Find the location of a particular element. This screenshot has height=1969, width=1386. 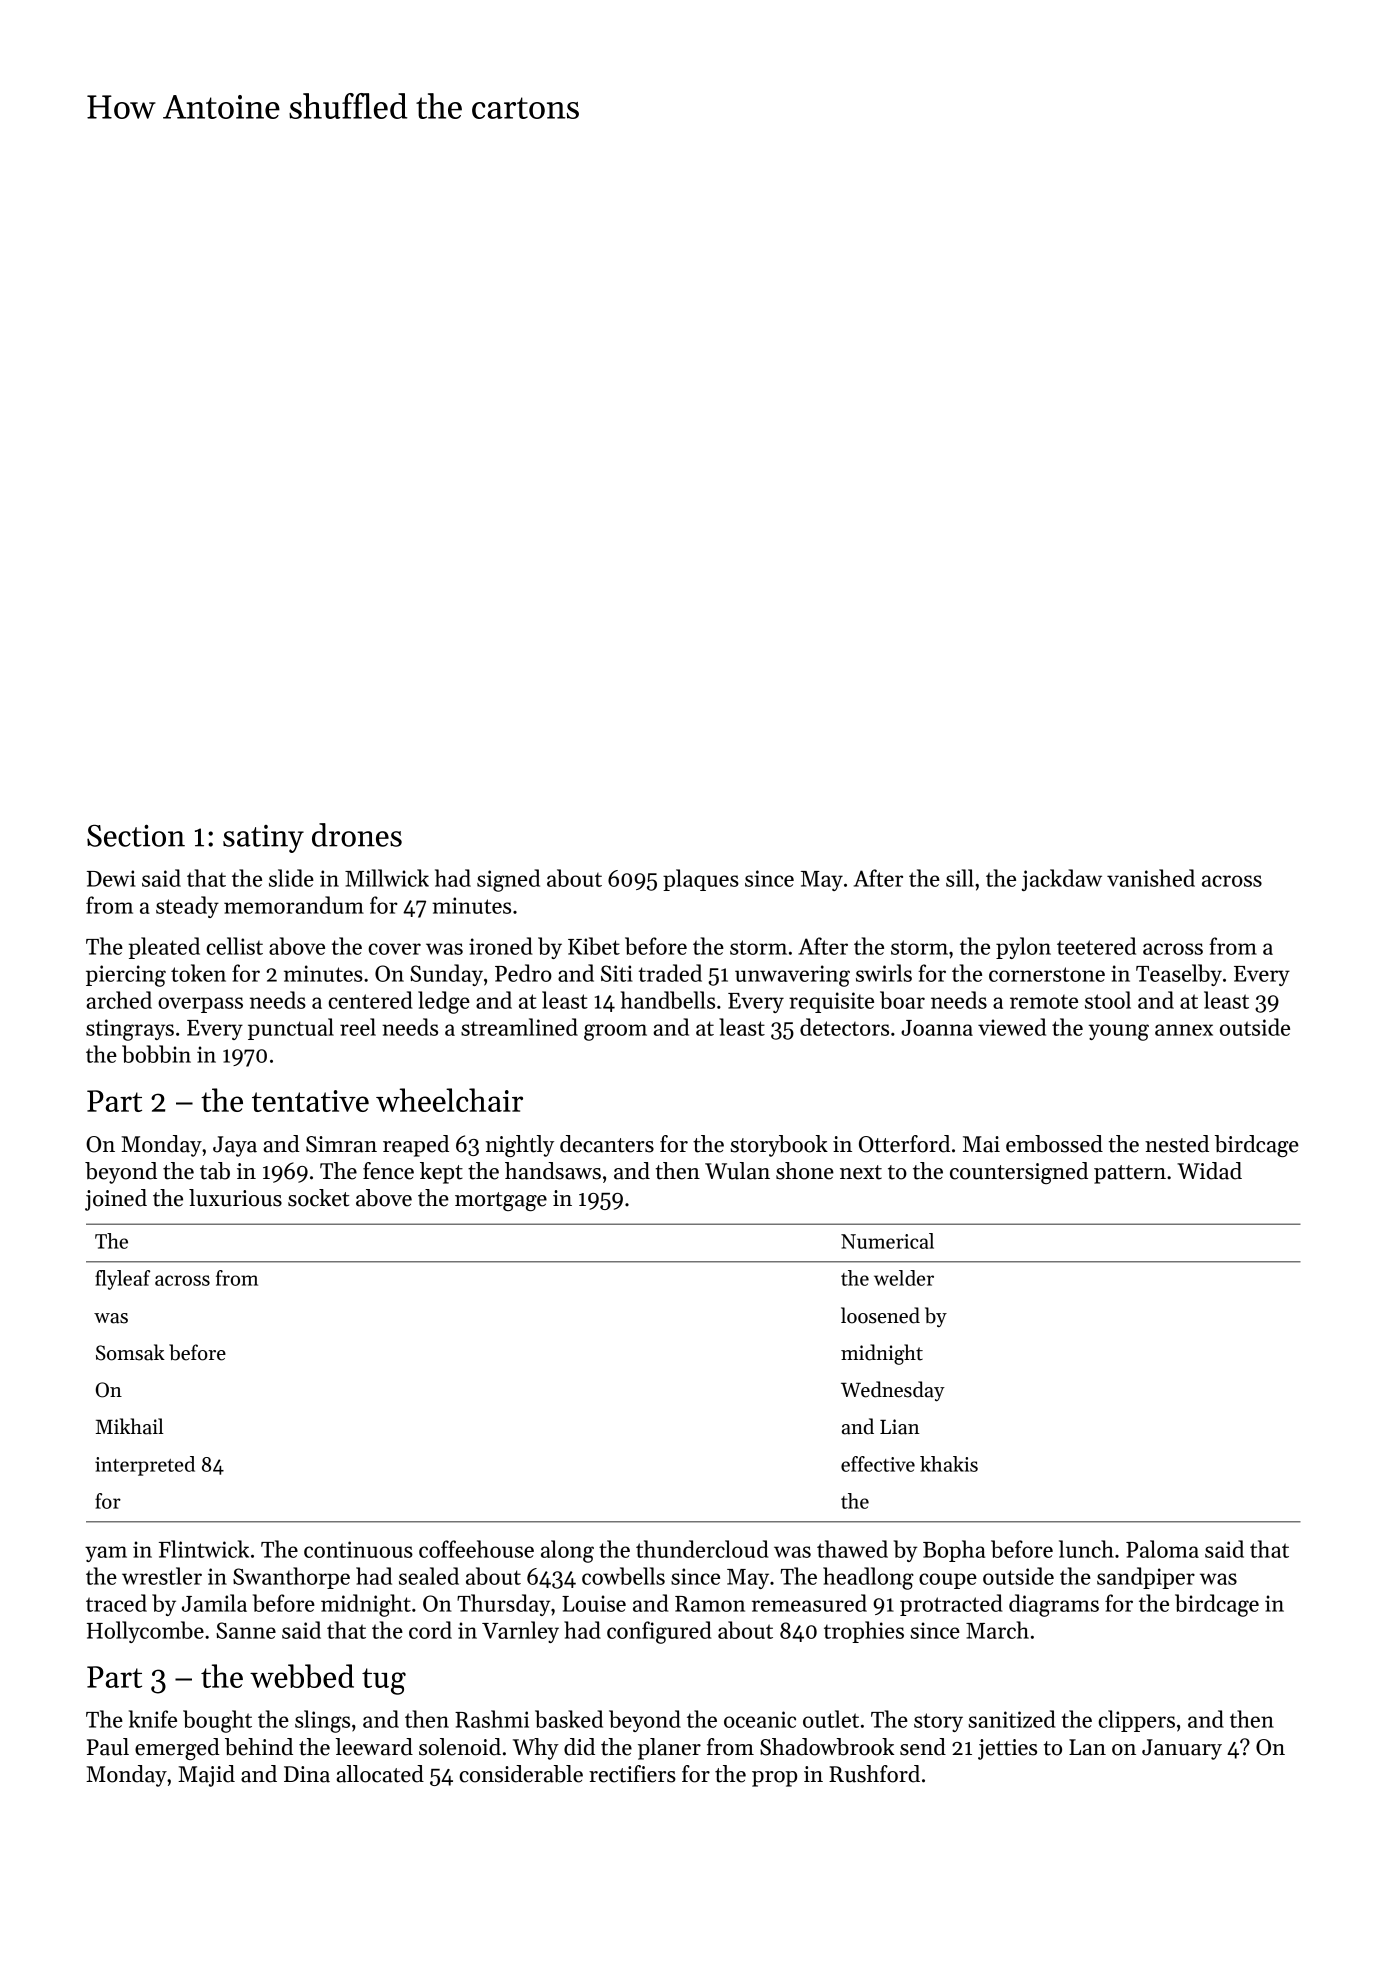

tab is located at coordinates (215, 1171).
